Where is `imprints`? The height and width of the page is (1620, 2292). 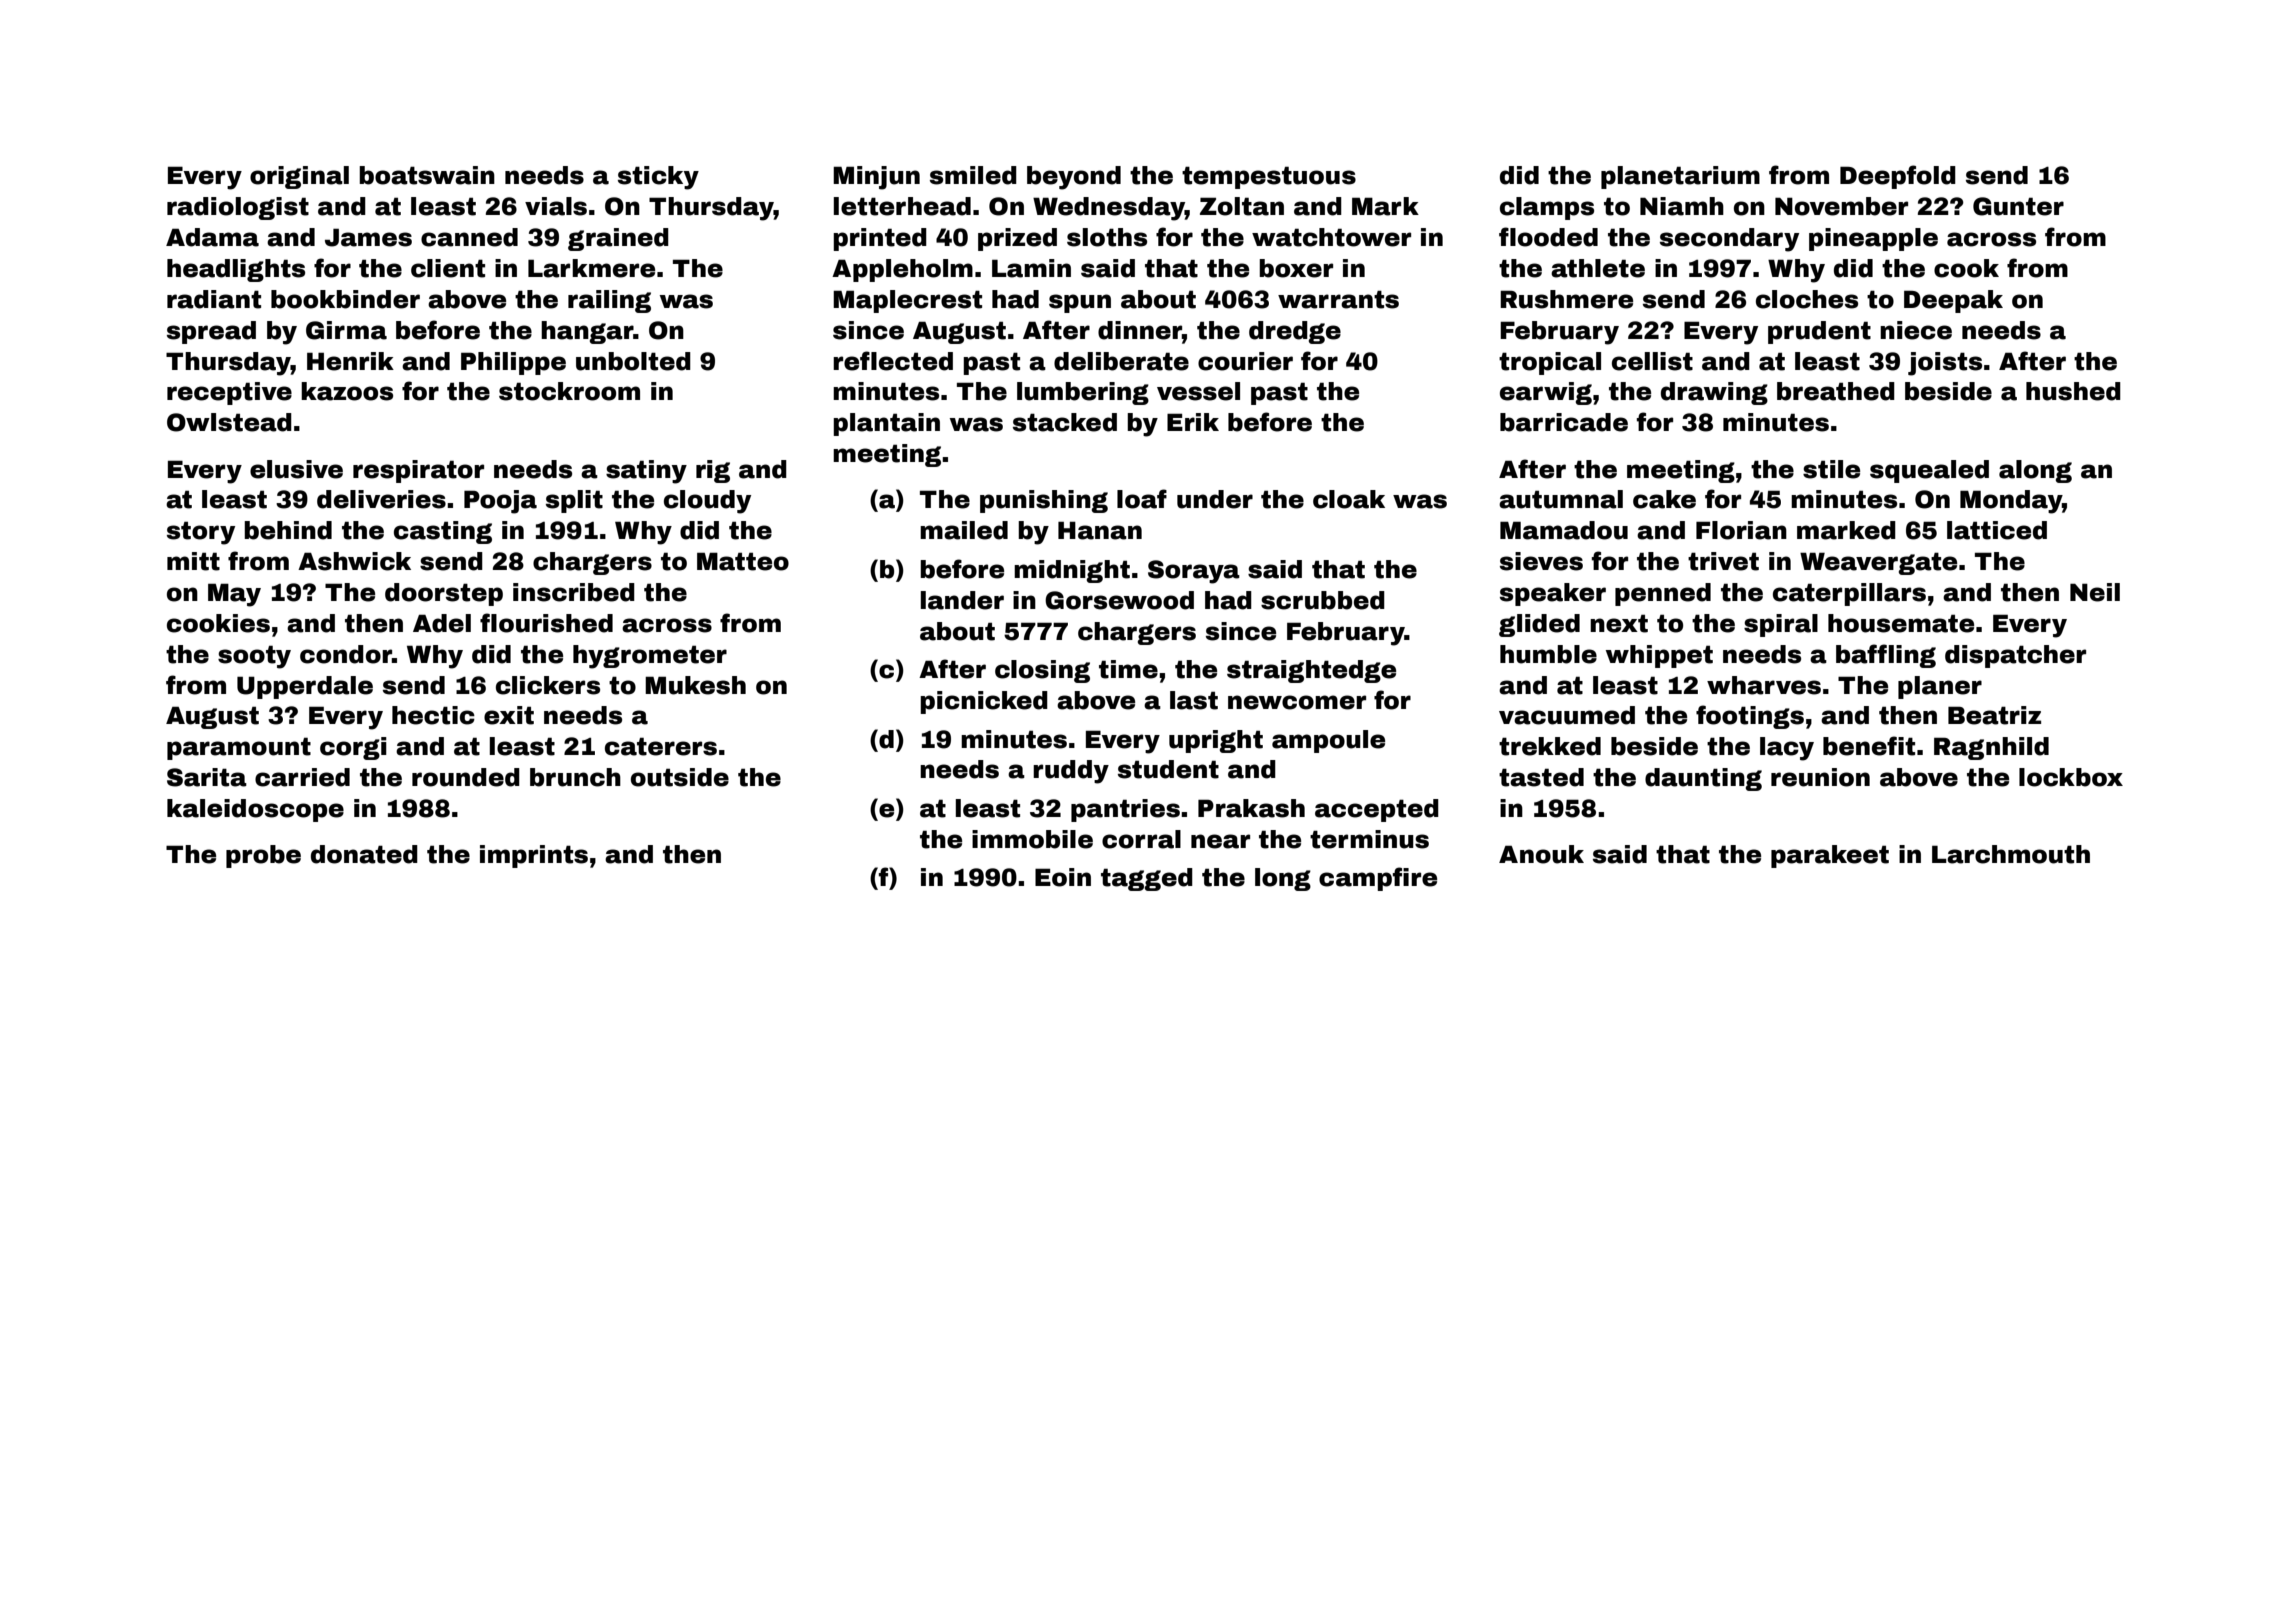
imprints is located at coordinates (534, 856).
